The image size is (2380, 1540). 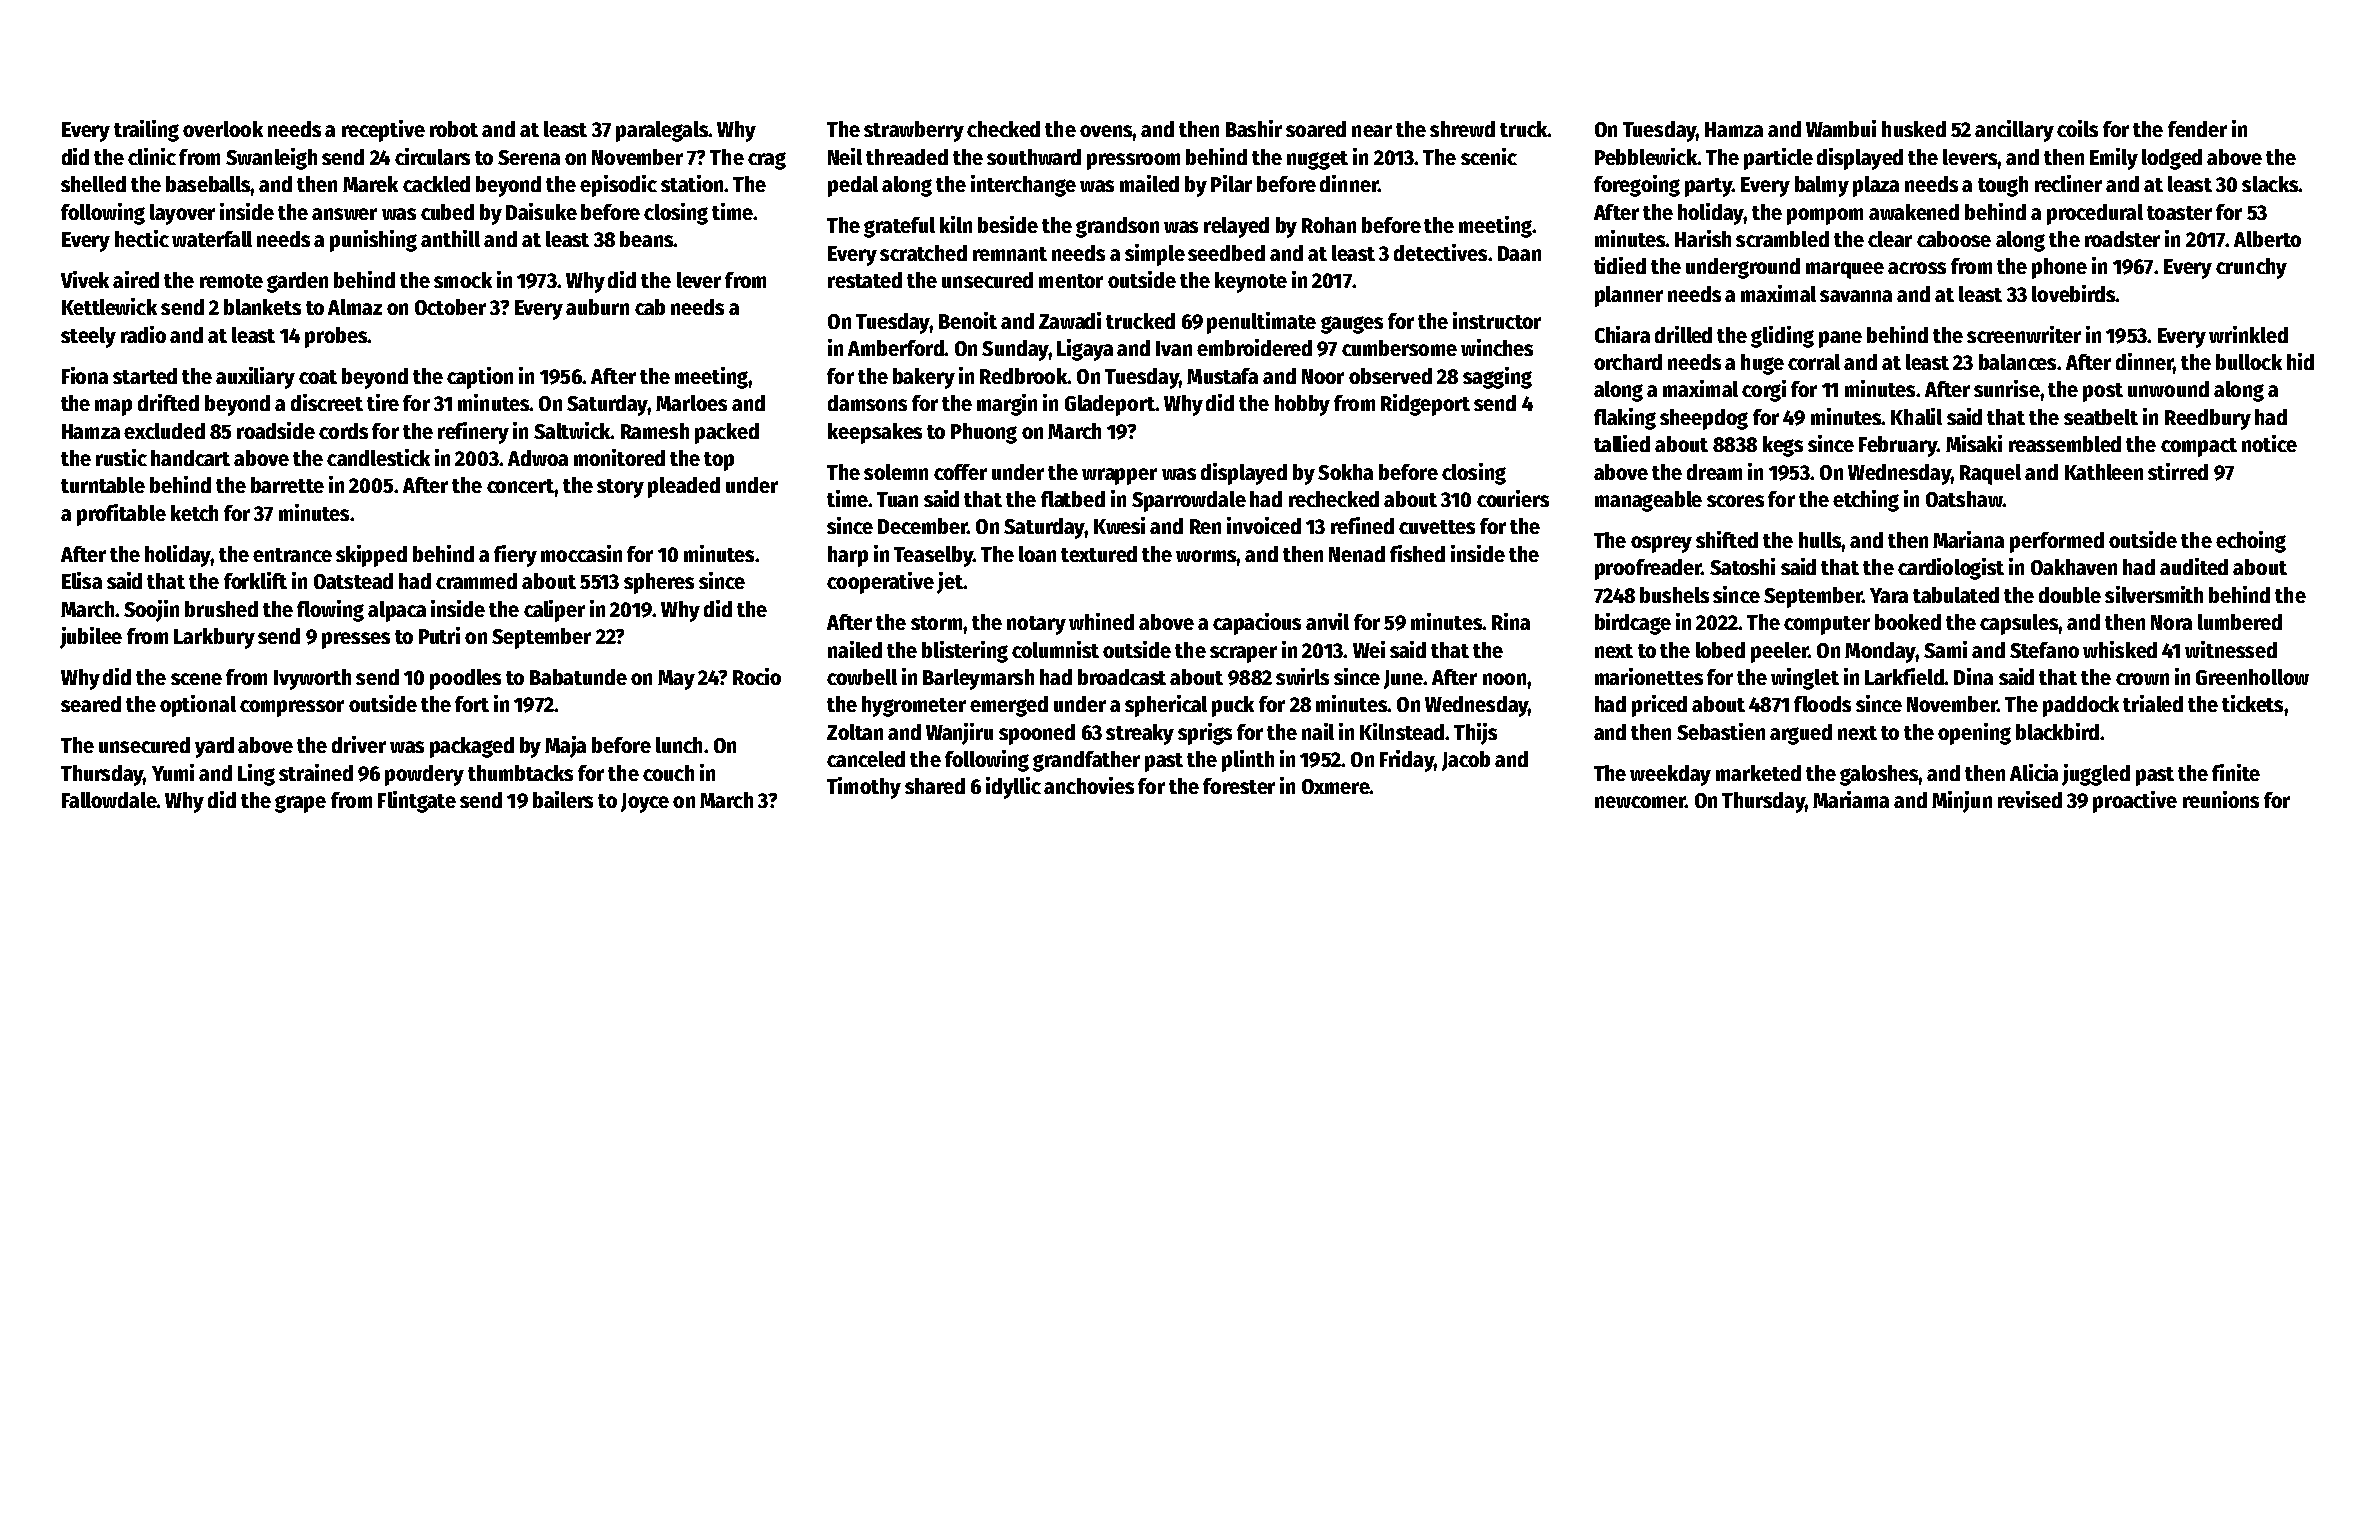 What do you see at coordinates (454, 129) in the screenshot?
I see `robot` at bounding box center [454, 129].
